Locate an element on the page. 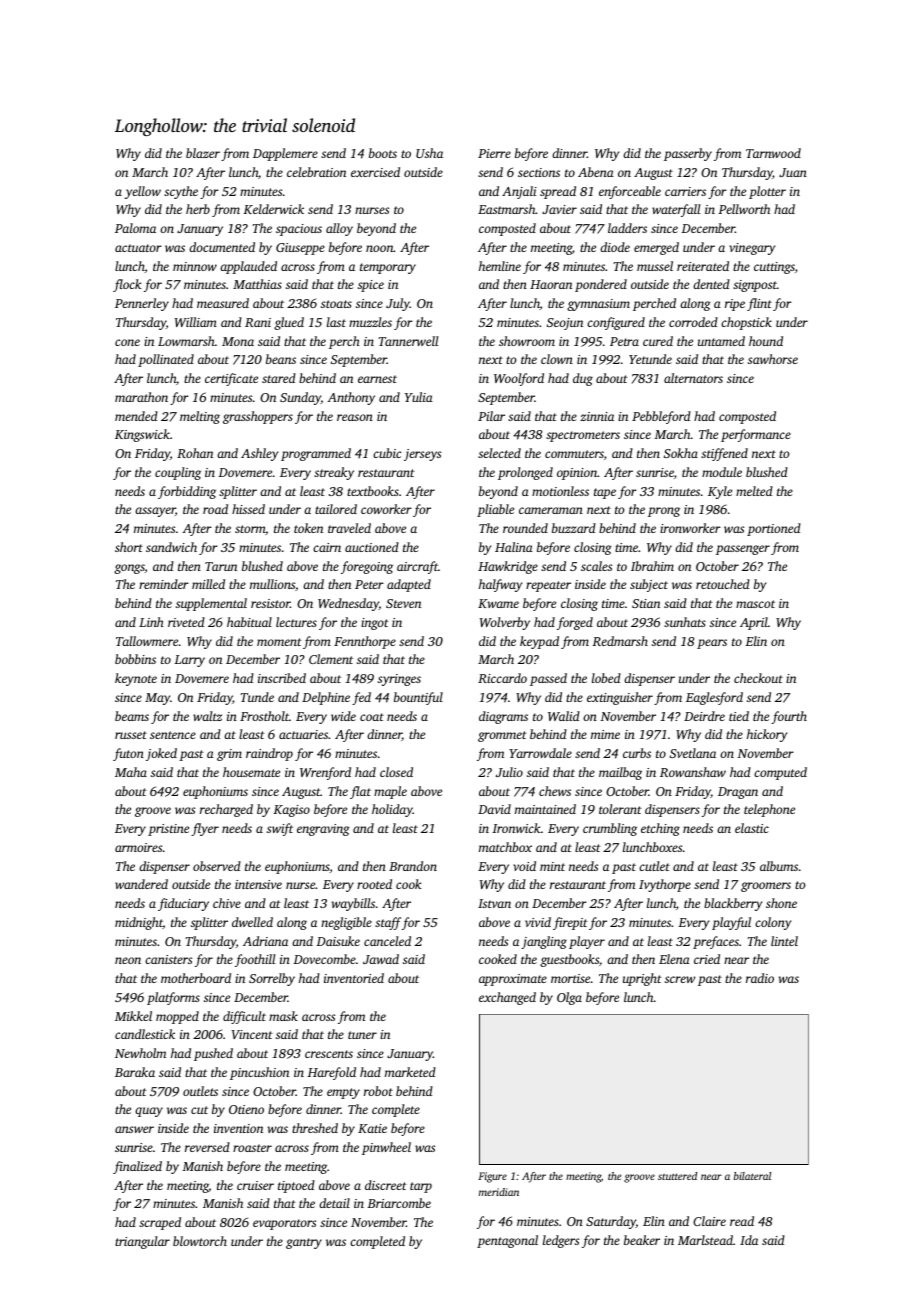 This document has width=924, height=1308. gantry is located at coordinates (304, 1243).
